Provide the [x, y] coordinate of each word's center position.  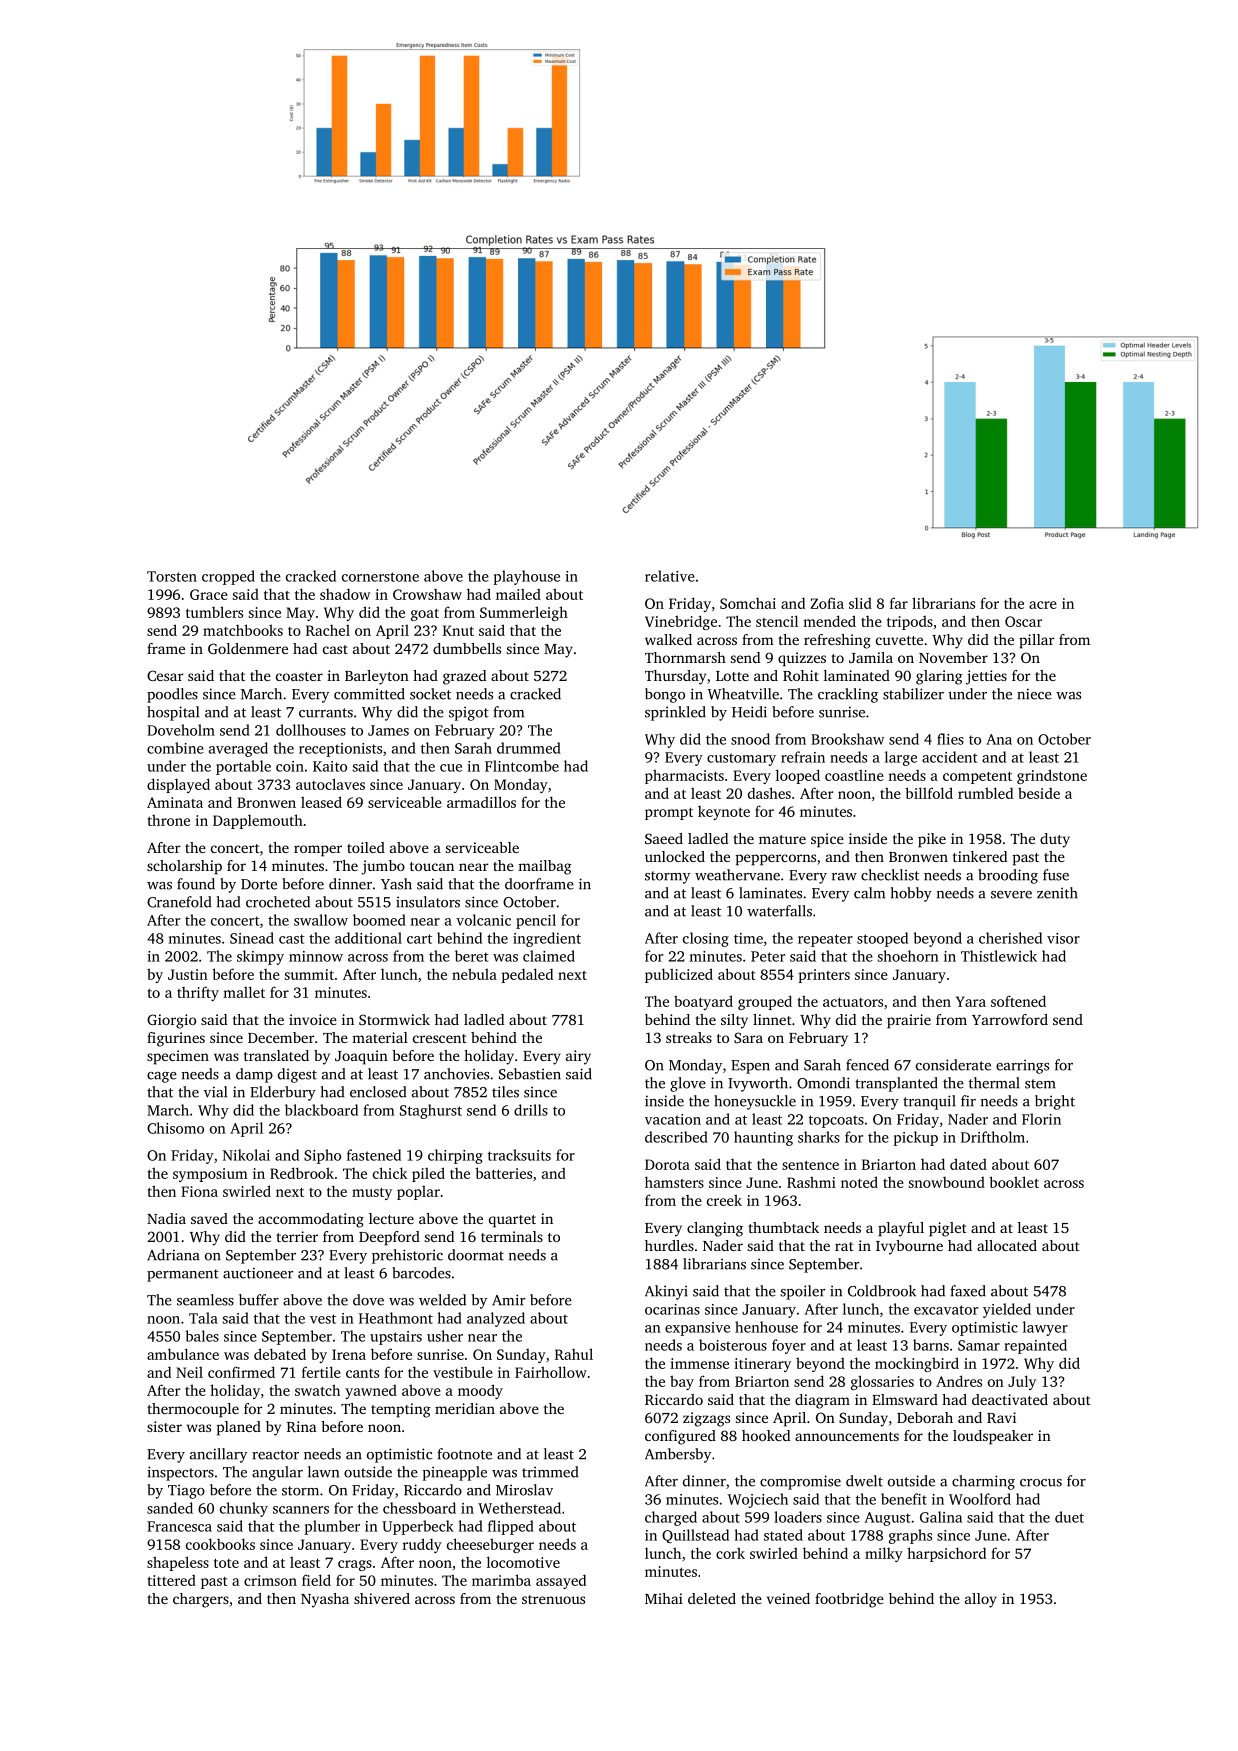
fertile [321, 1372]
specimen [178, 1057]
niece [1034, 694]
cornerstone [380, 577]
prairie [909, 1021]
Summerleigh [524, 613]
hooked [766, 1435]
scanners [301, 1510]
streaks [689, 1037]
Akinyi [666, 1292]
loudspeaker [993, 1437]
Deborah [925, 1417]
